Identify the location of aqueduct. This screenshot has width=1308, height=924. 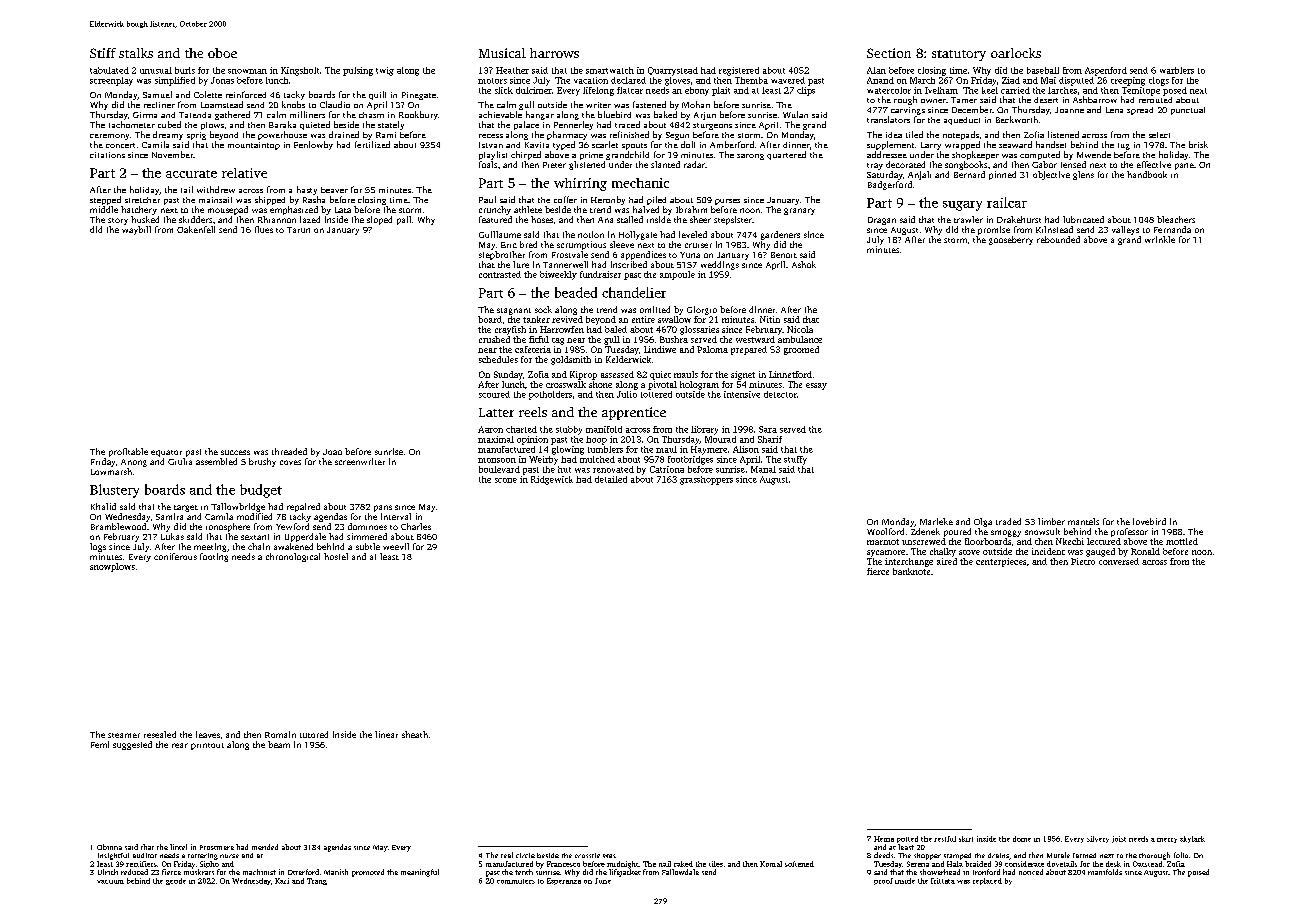
(962, 121).
